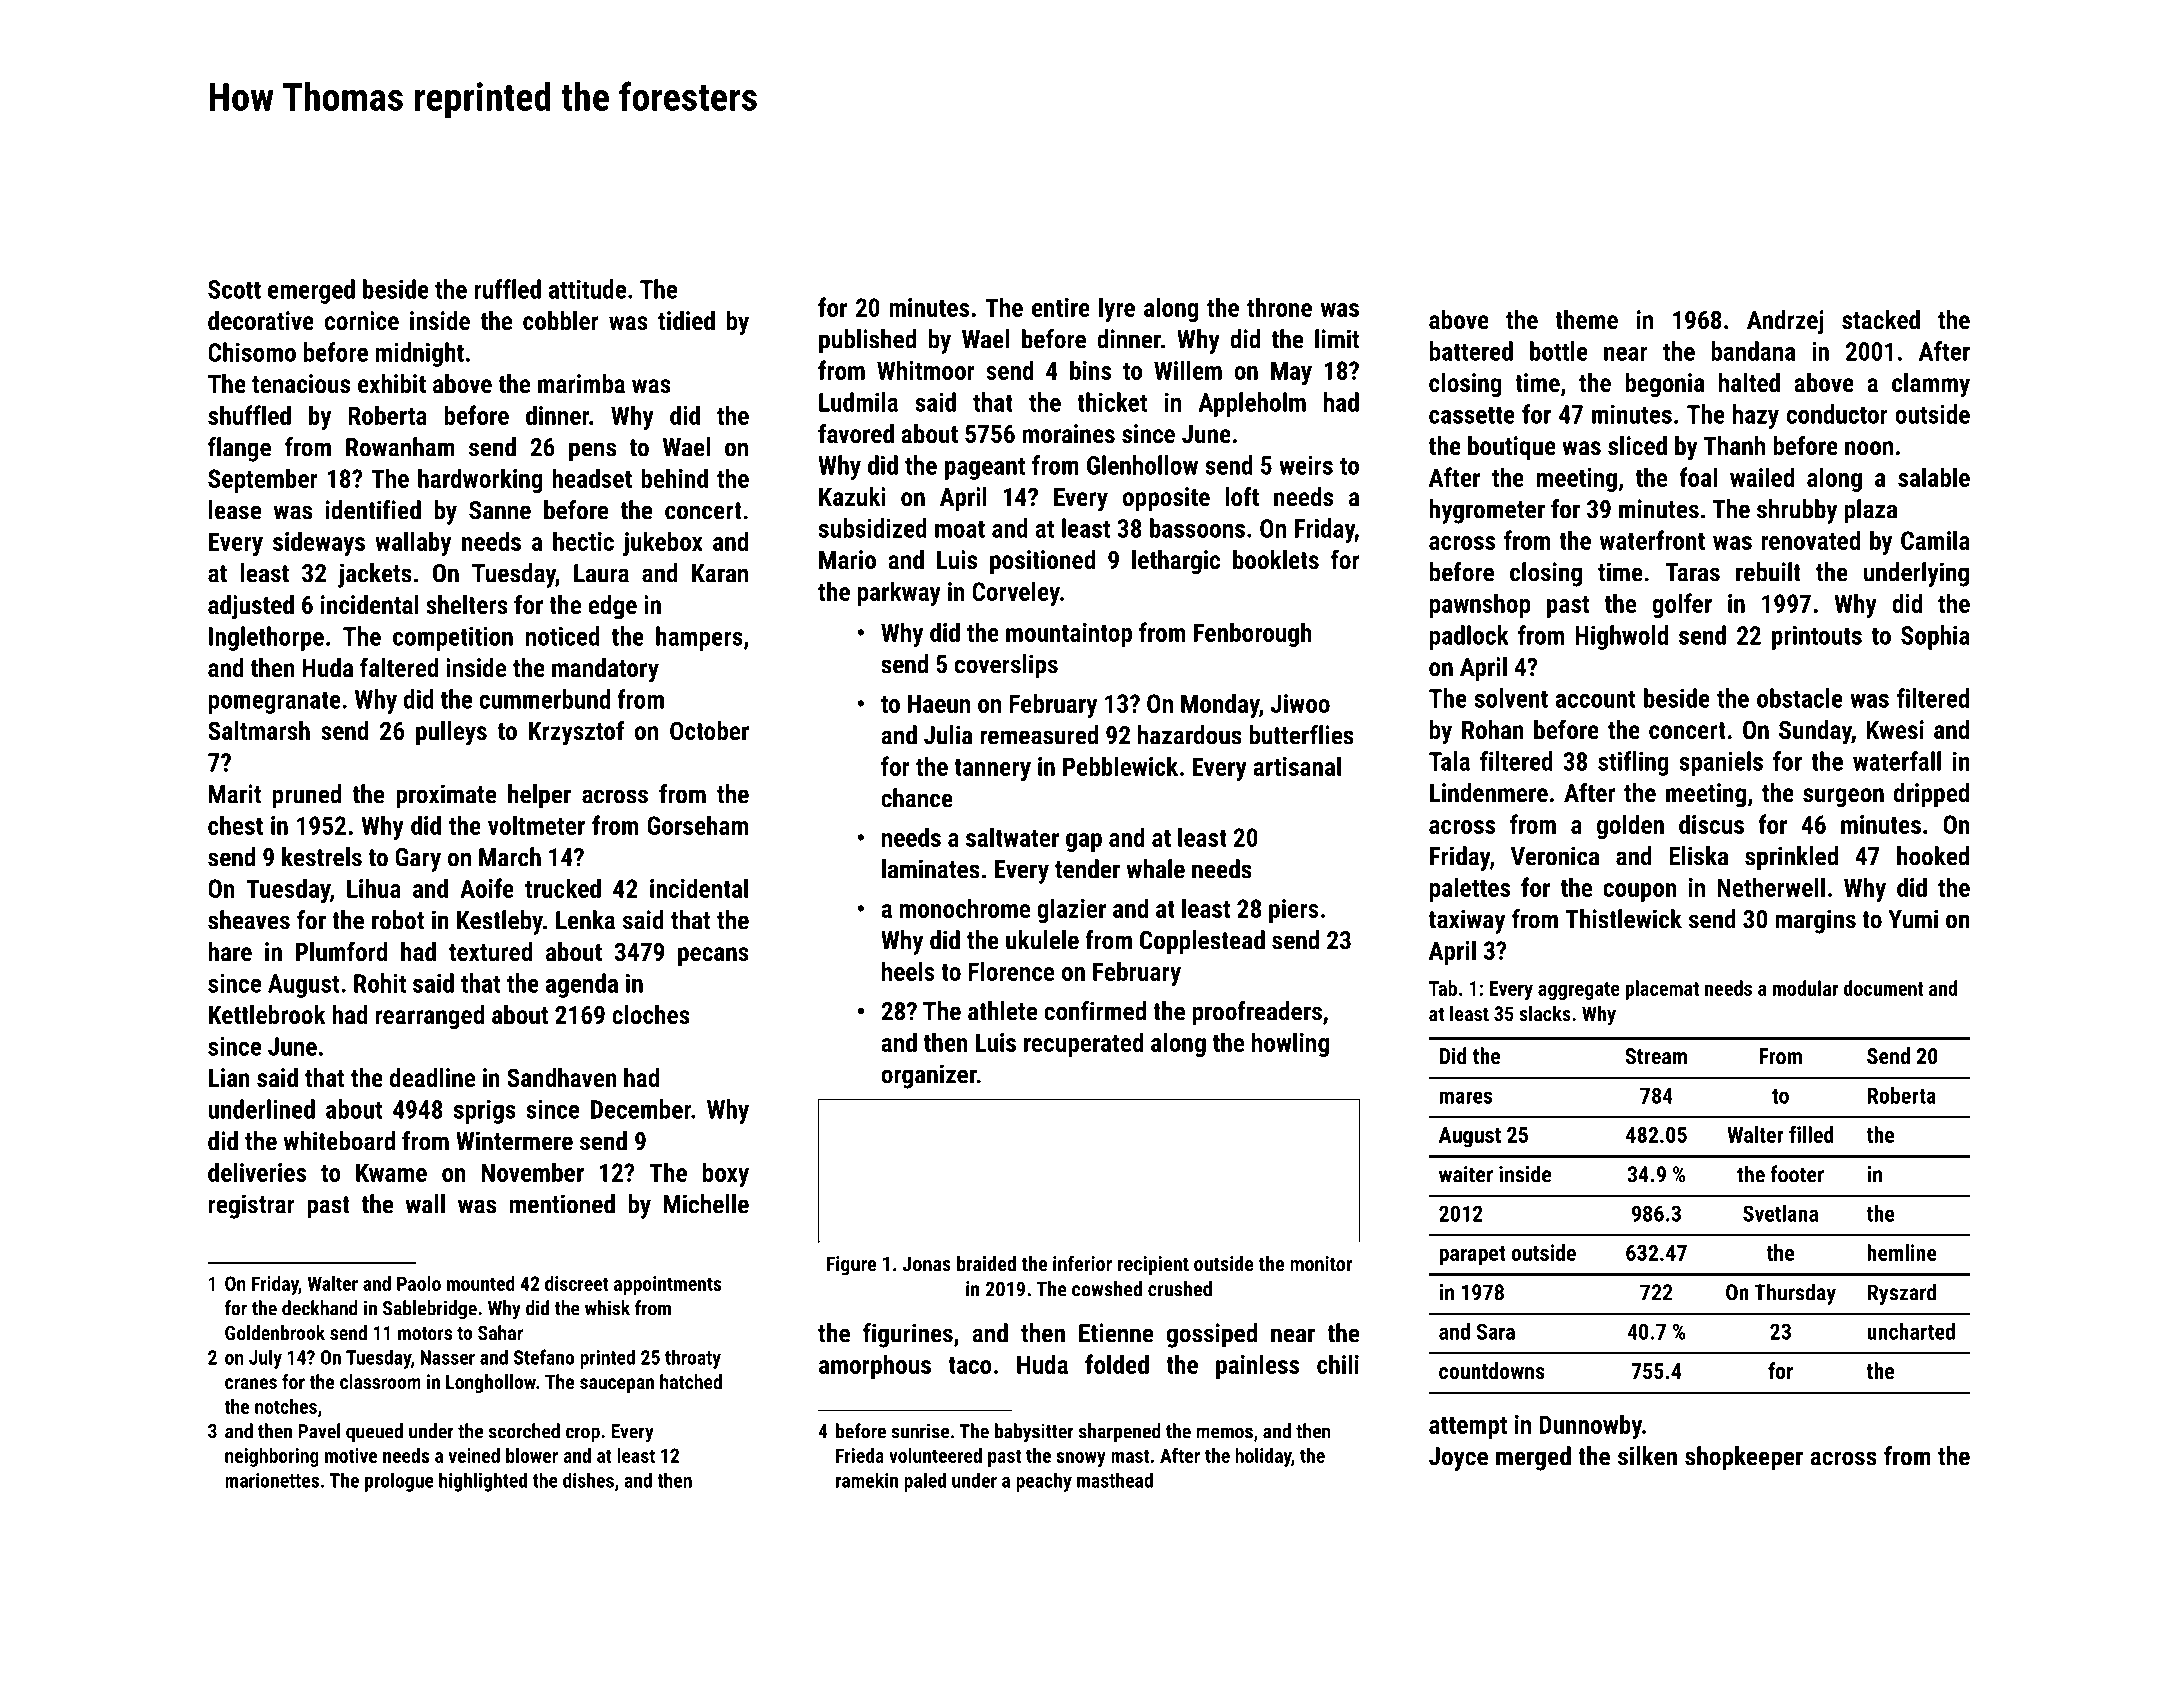 This page has width=2178, height=1683. I want to click on exhibit, so click(392, 383).
